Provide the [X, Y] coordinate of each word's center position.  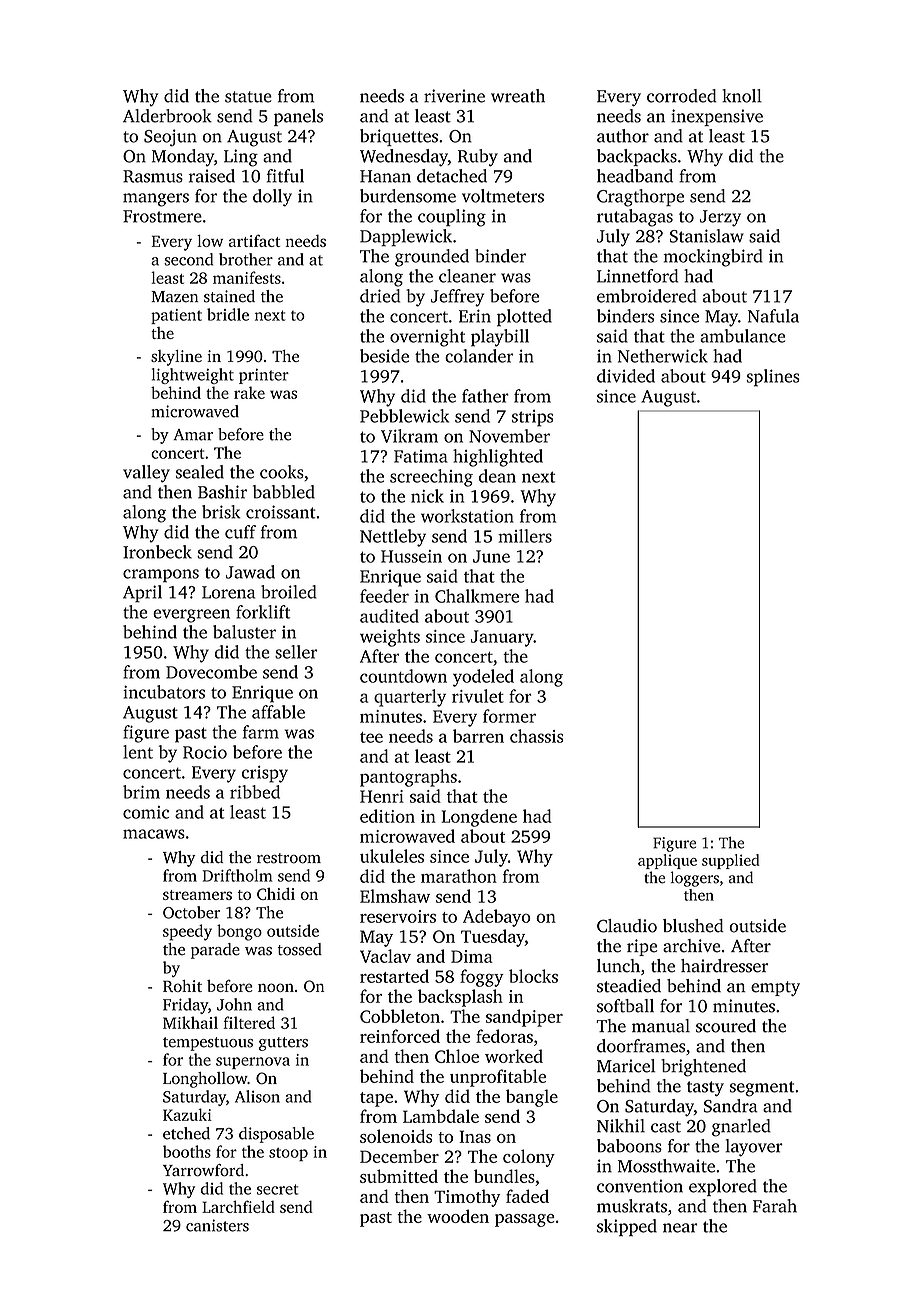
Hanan [385, 176]
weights [390, 638]
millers [525, 536]
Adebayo [497, 918]
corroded [682, 96]
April [142, 594]
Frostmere [162, 216]
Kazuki [187, 1114]
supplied [731, 861]
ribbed [255, 792]
